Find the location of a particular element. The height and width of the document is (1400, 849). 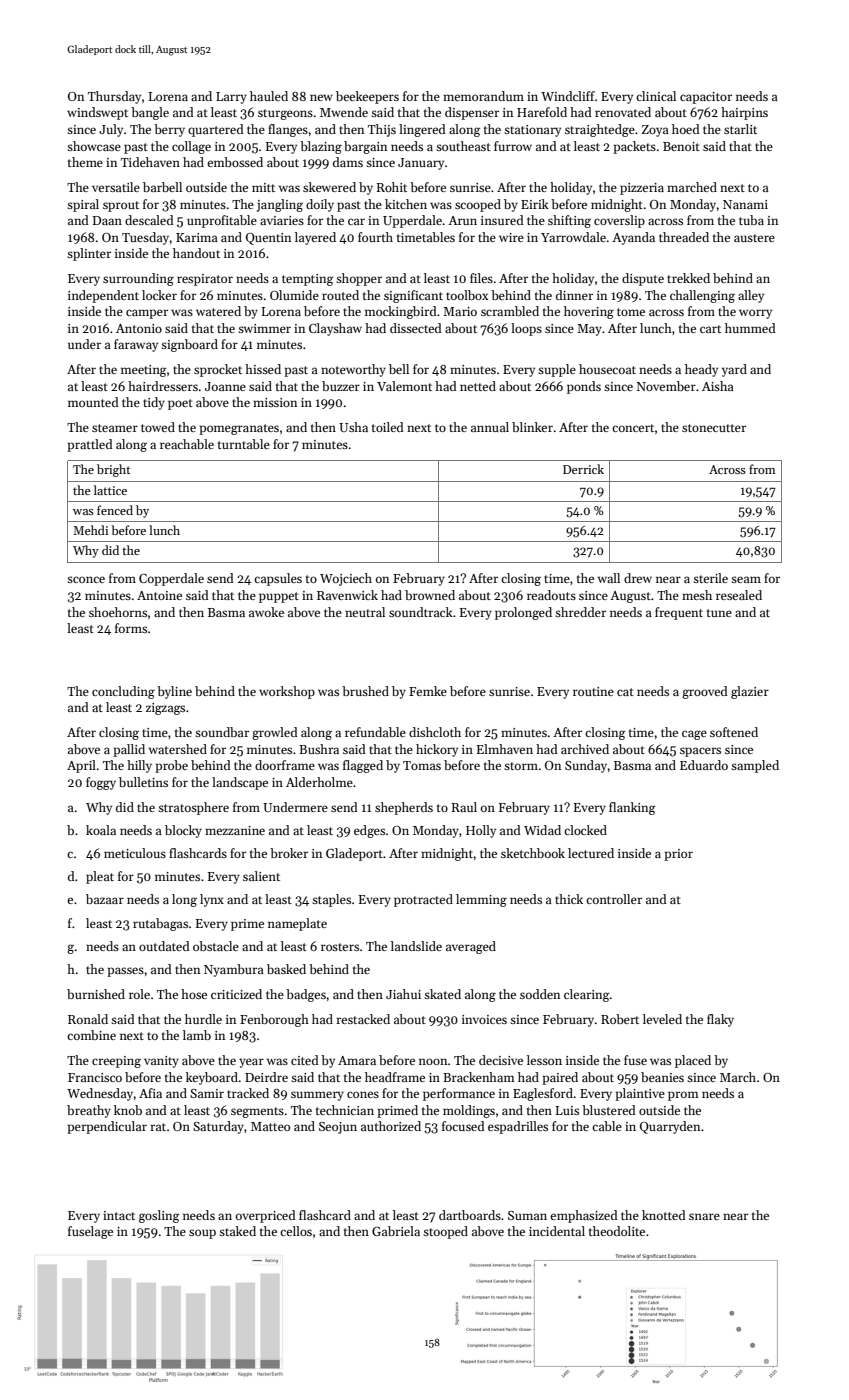

challenging is located at coordinates (702, 296).
